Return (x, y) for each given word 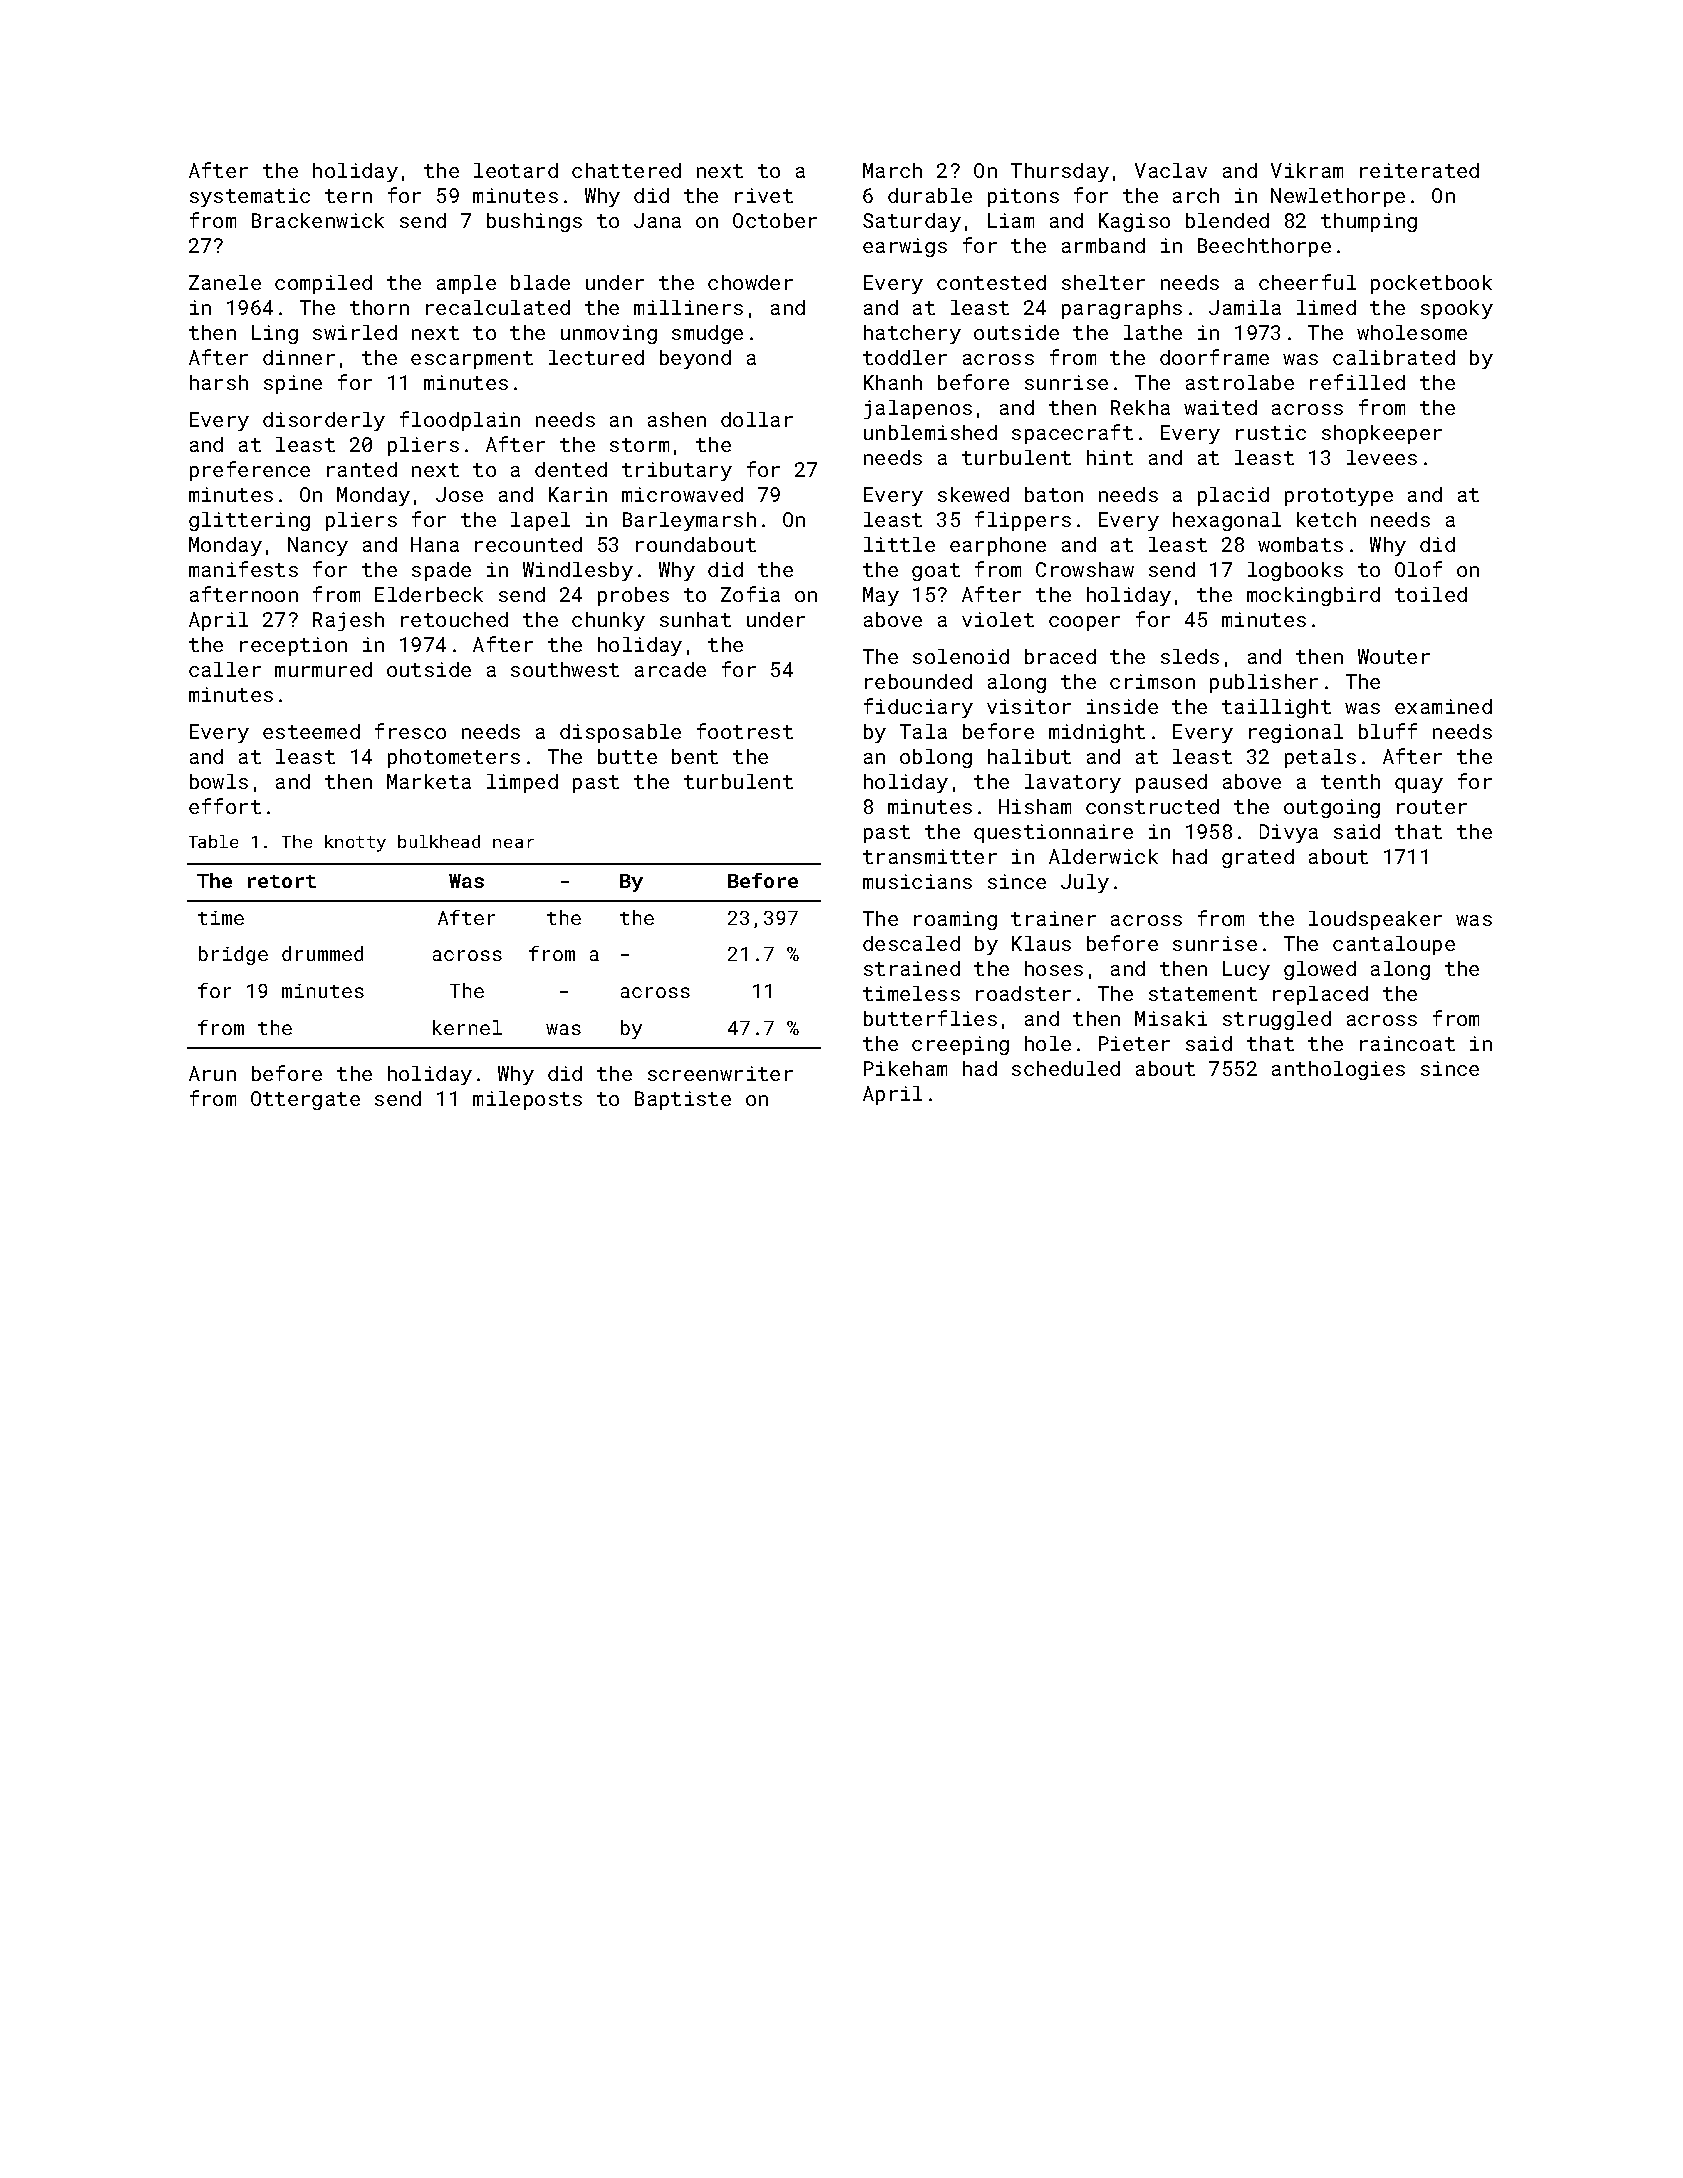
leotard (516, 170)
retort (282, 881)
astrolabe (1240, 382)
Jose (459, 494)
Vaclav (1171, 170)
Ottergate (305, 1100)
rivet (764, 195)
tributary (677, 471)
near (513, 843)
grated (1258, 858)
